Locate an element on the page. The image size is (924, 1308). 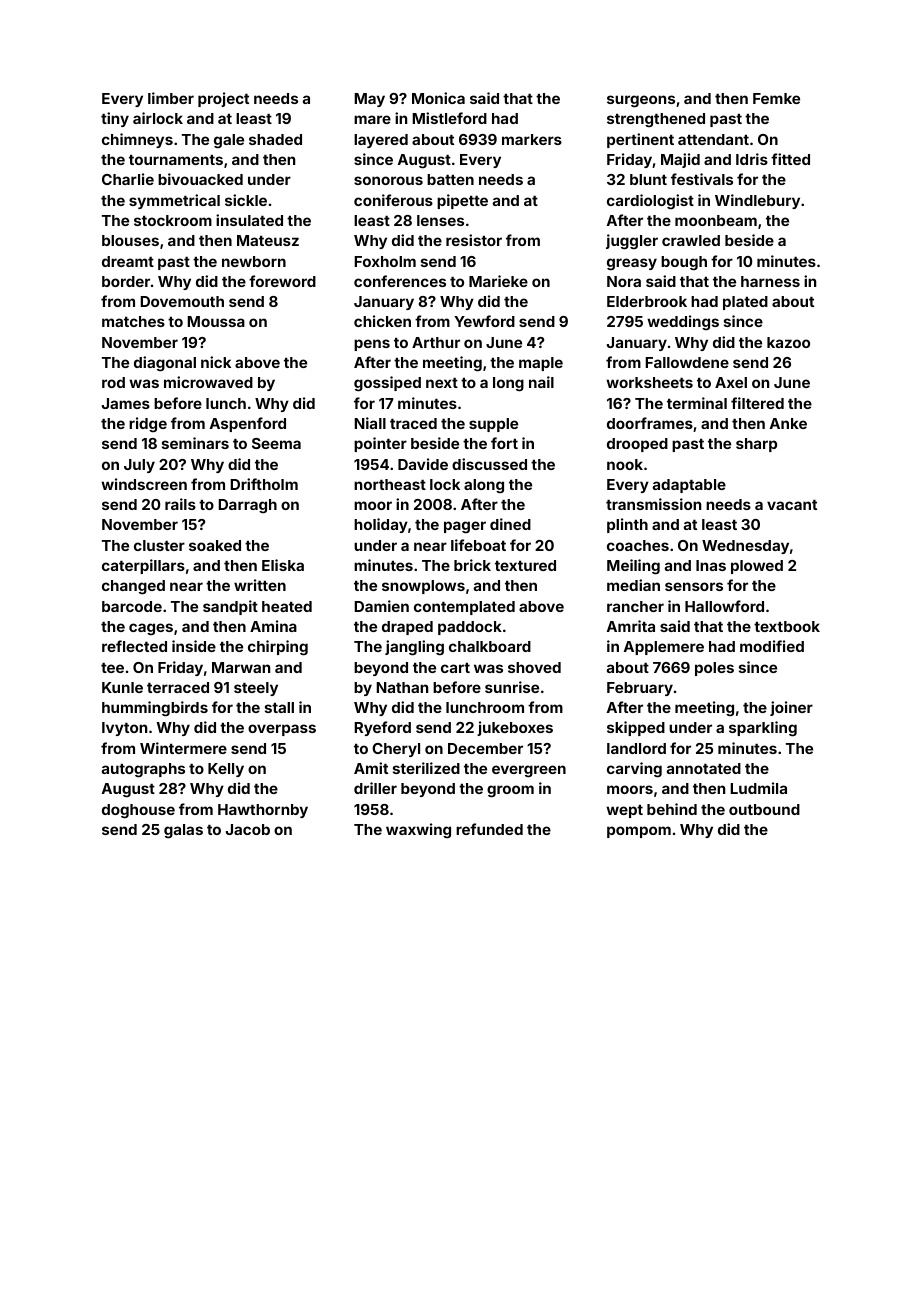
outbound is located at coordinates (764, 809).
